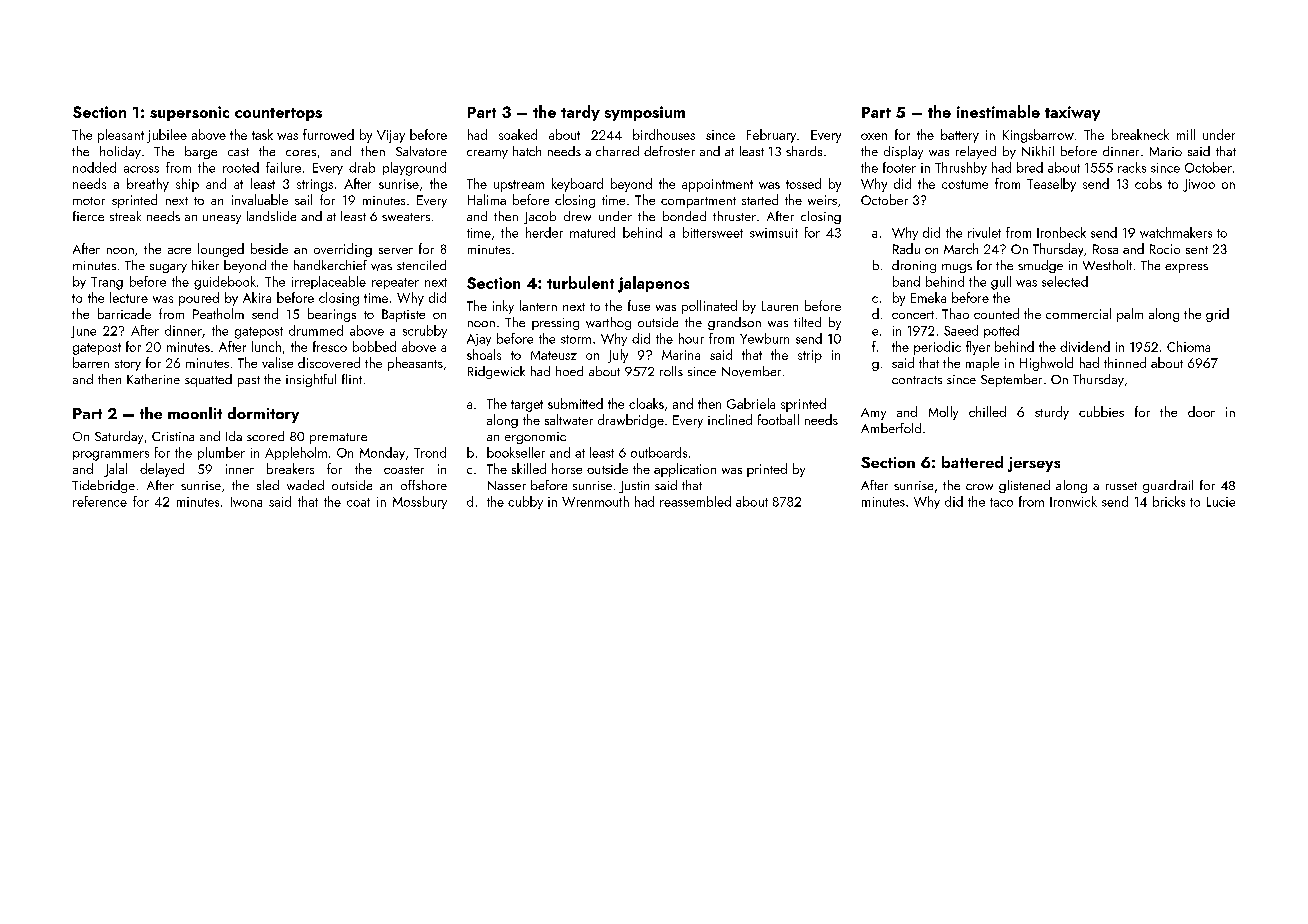  I want to click on taxiway, so click(1072, 113).
